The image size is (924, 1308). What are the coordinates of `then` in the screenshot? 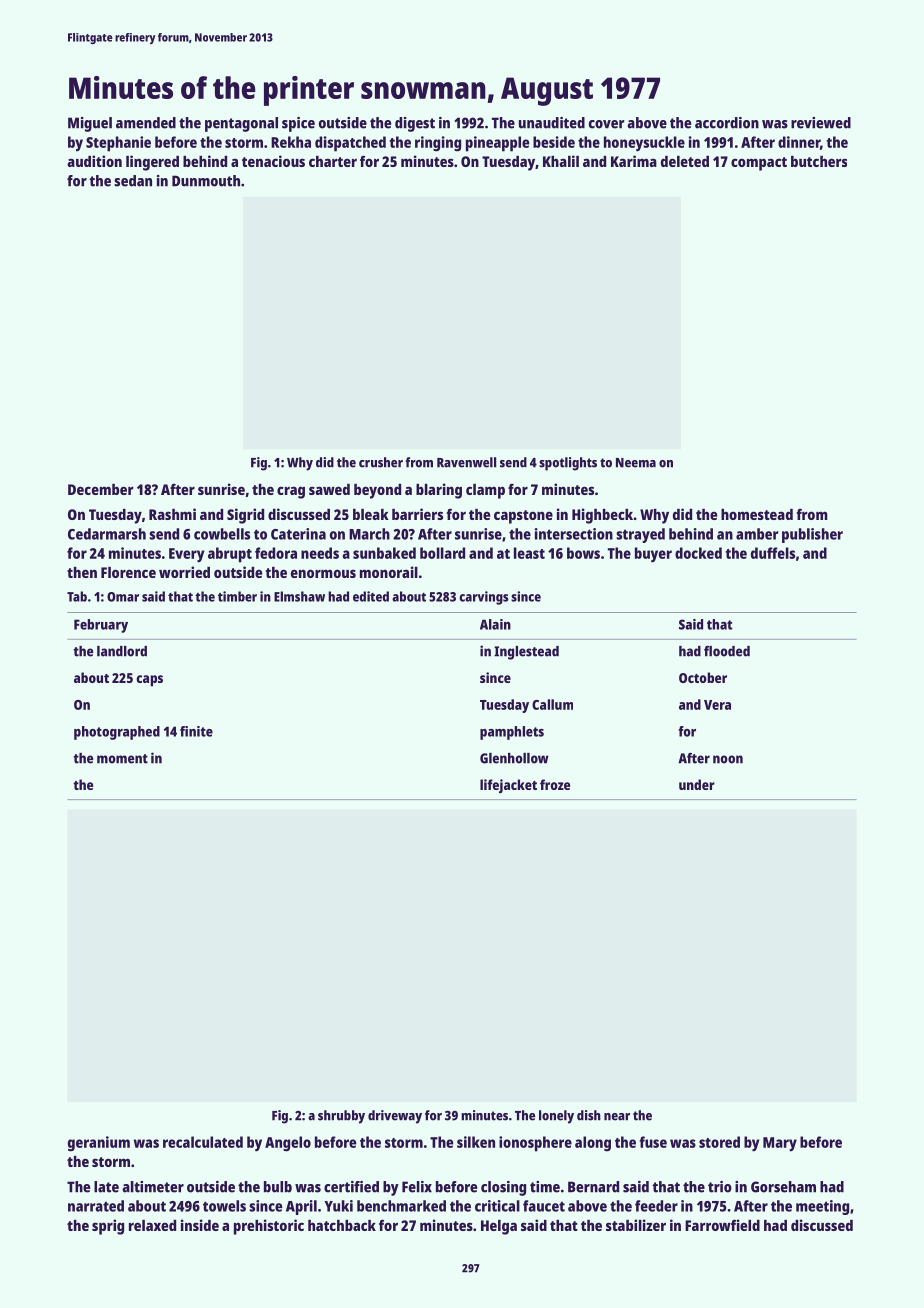 It's located at (82, 572).
